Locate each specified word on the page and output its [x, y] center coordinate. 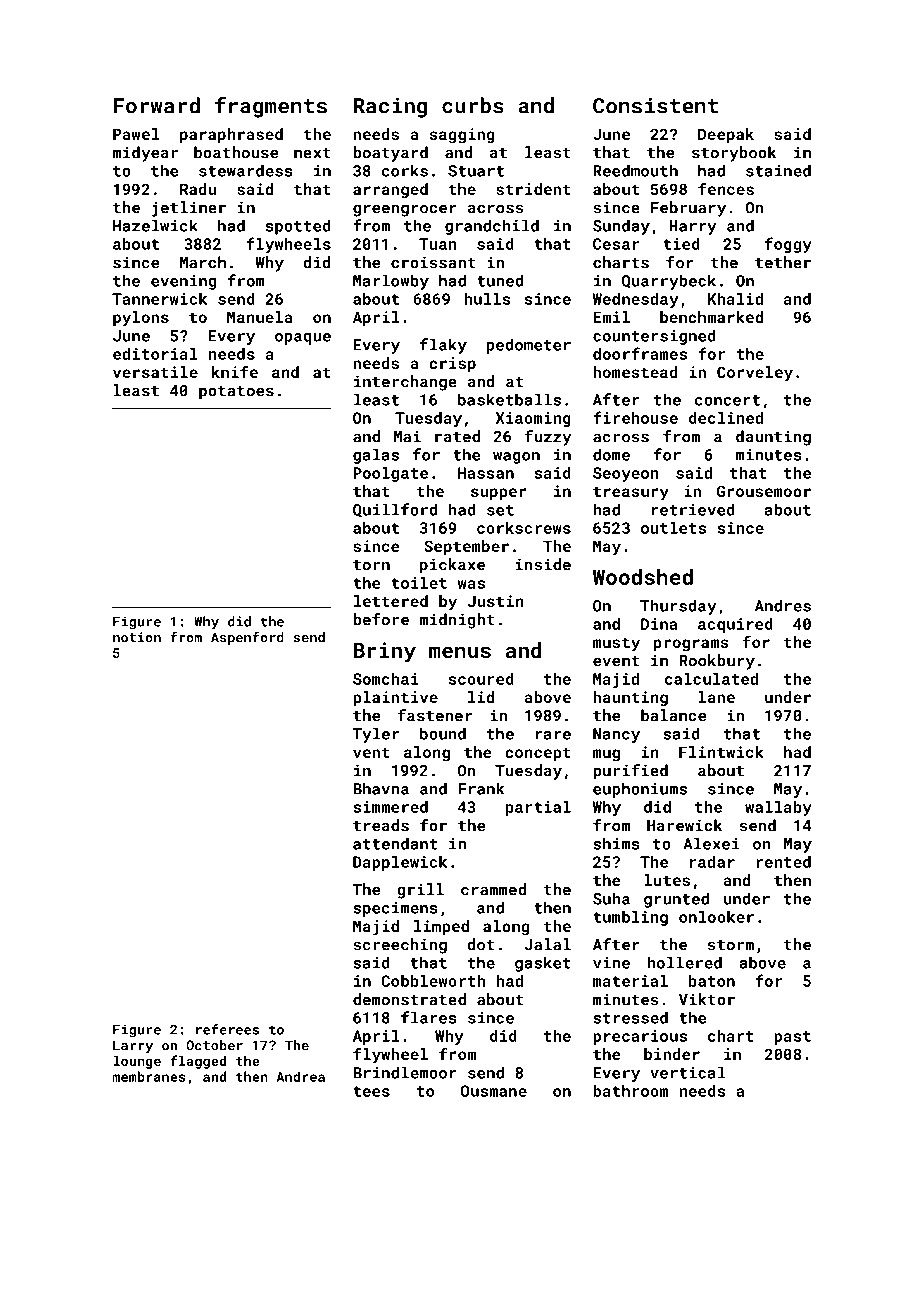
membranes [149, 1076]
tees [371, 1091]
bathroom [630, 1091]
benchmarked [711, 317]
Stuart [476, 171]
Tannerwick [159, 299]
